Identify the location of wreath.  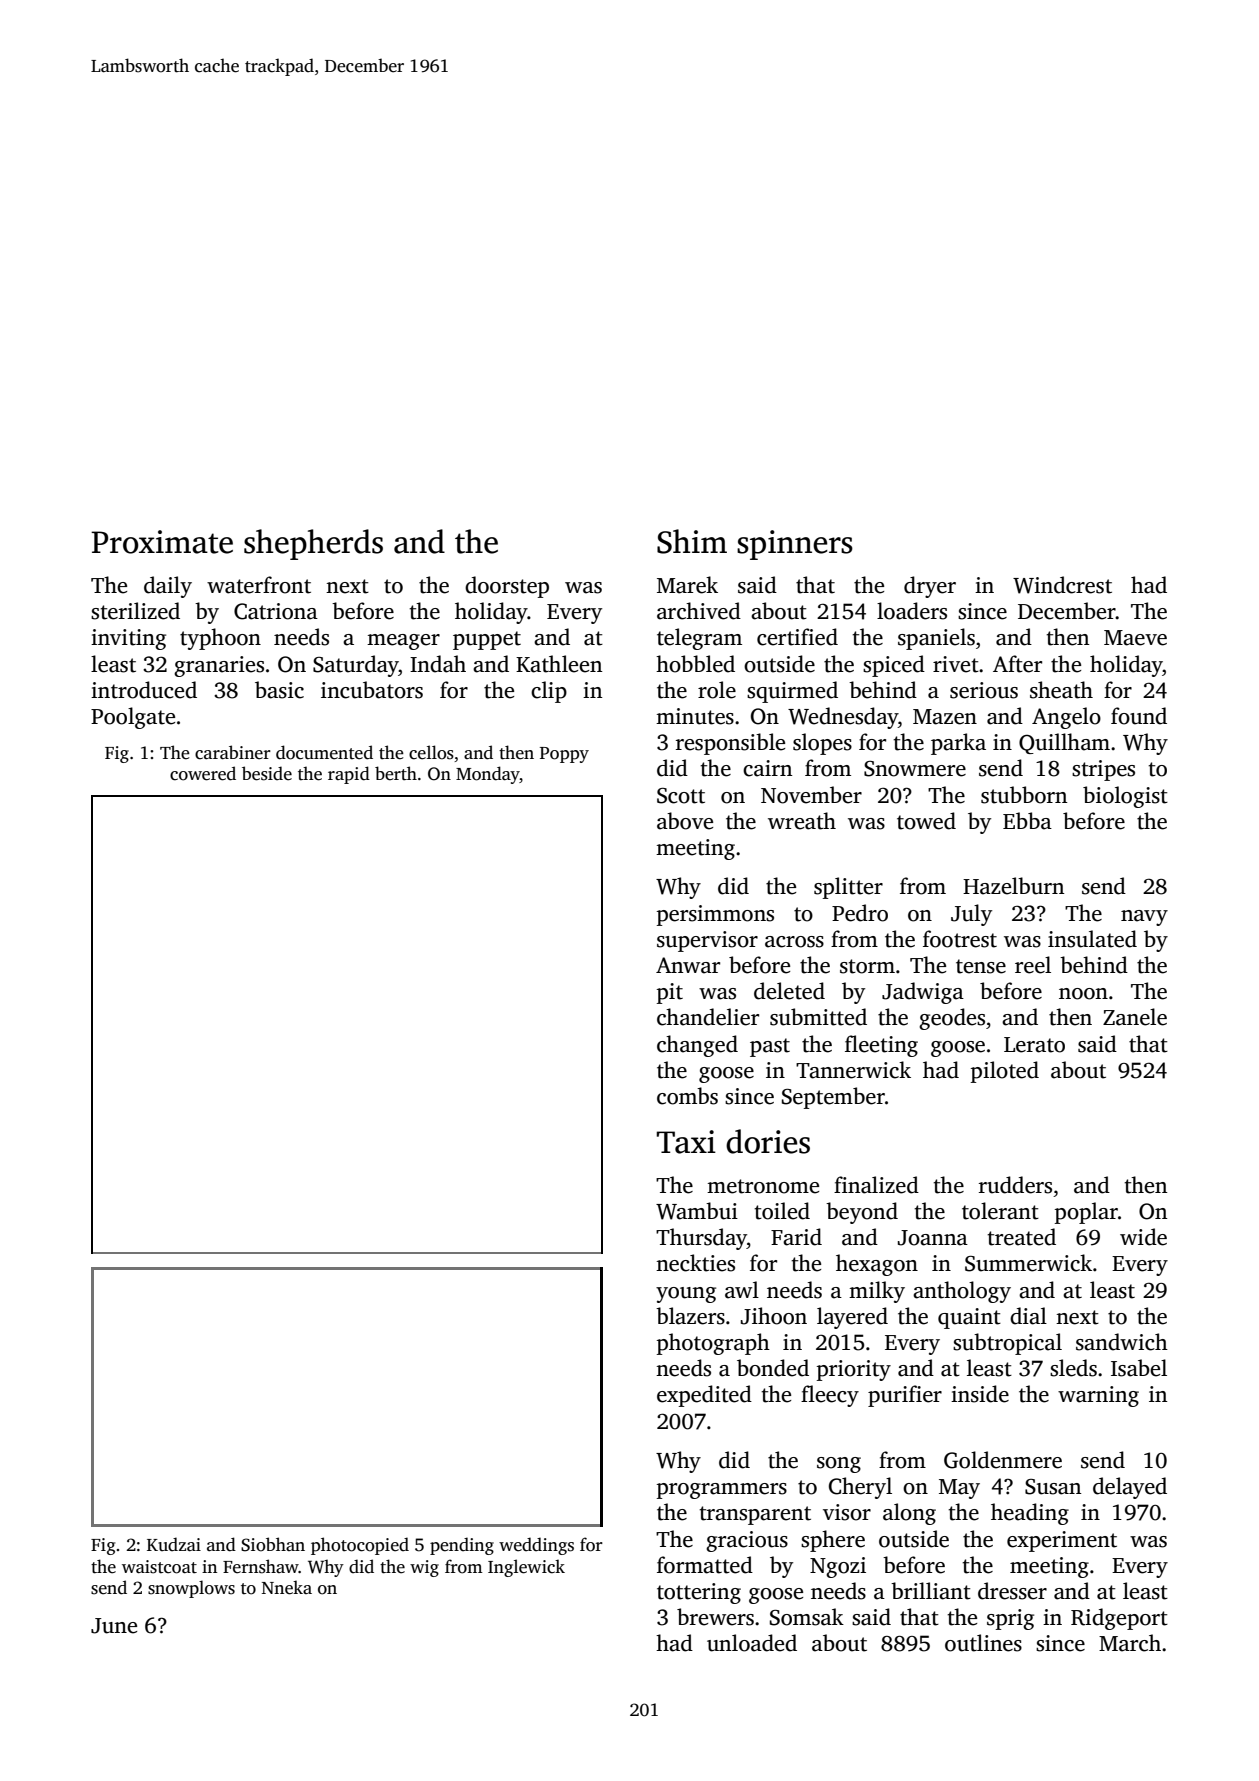
(802, 821).
